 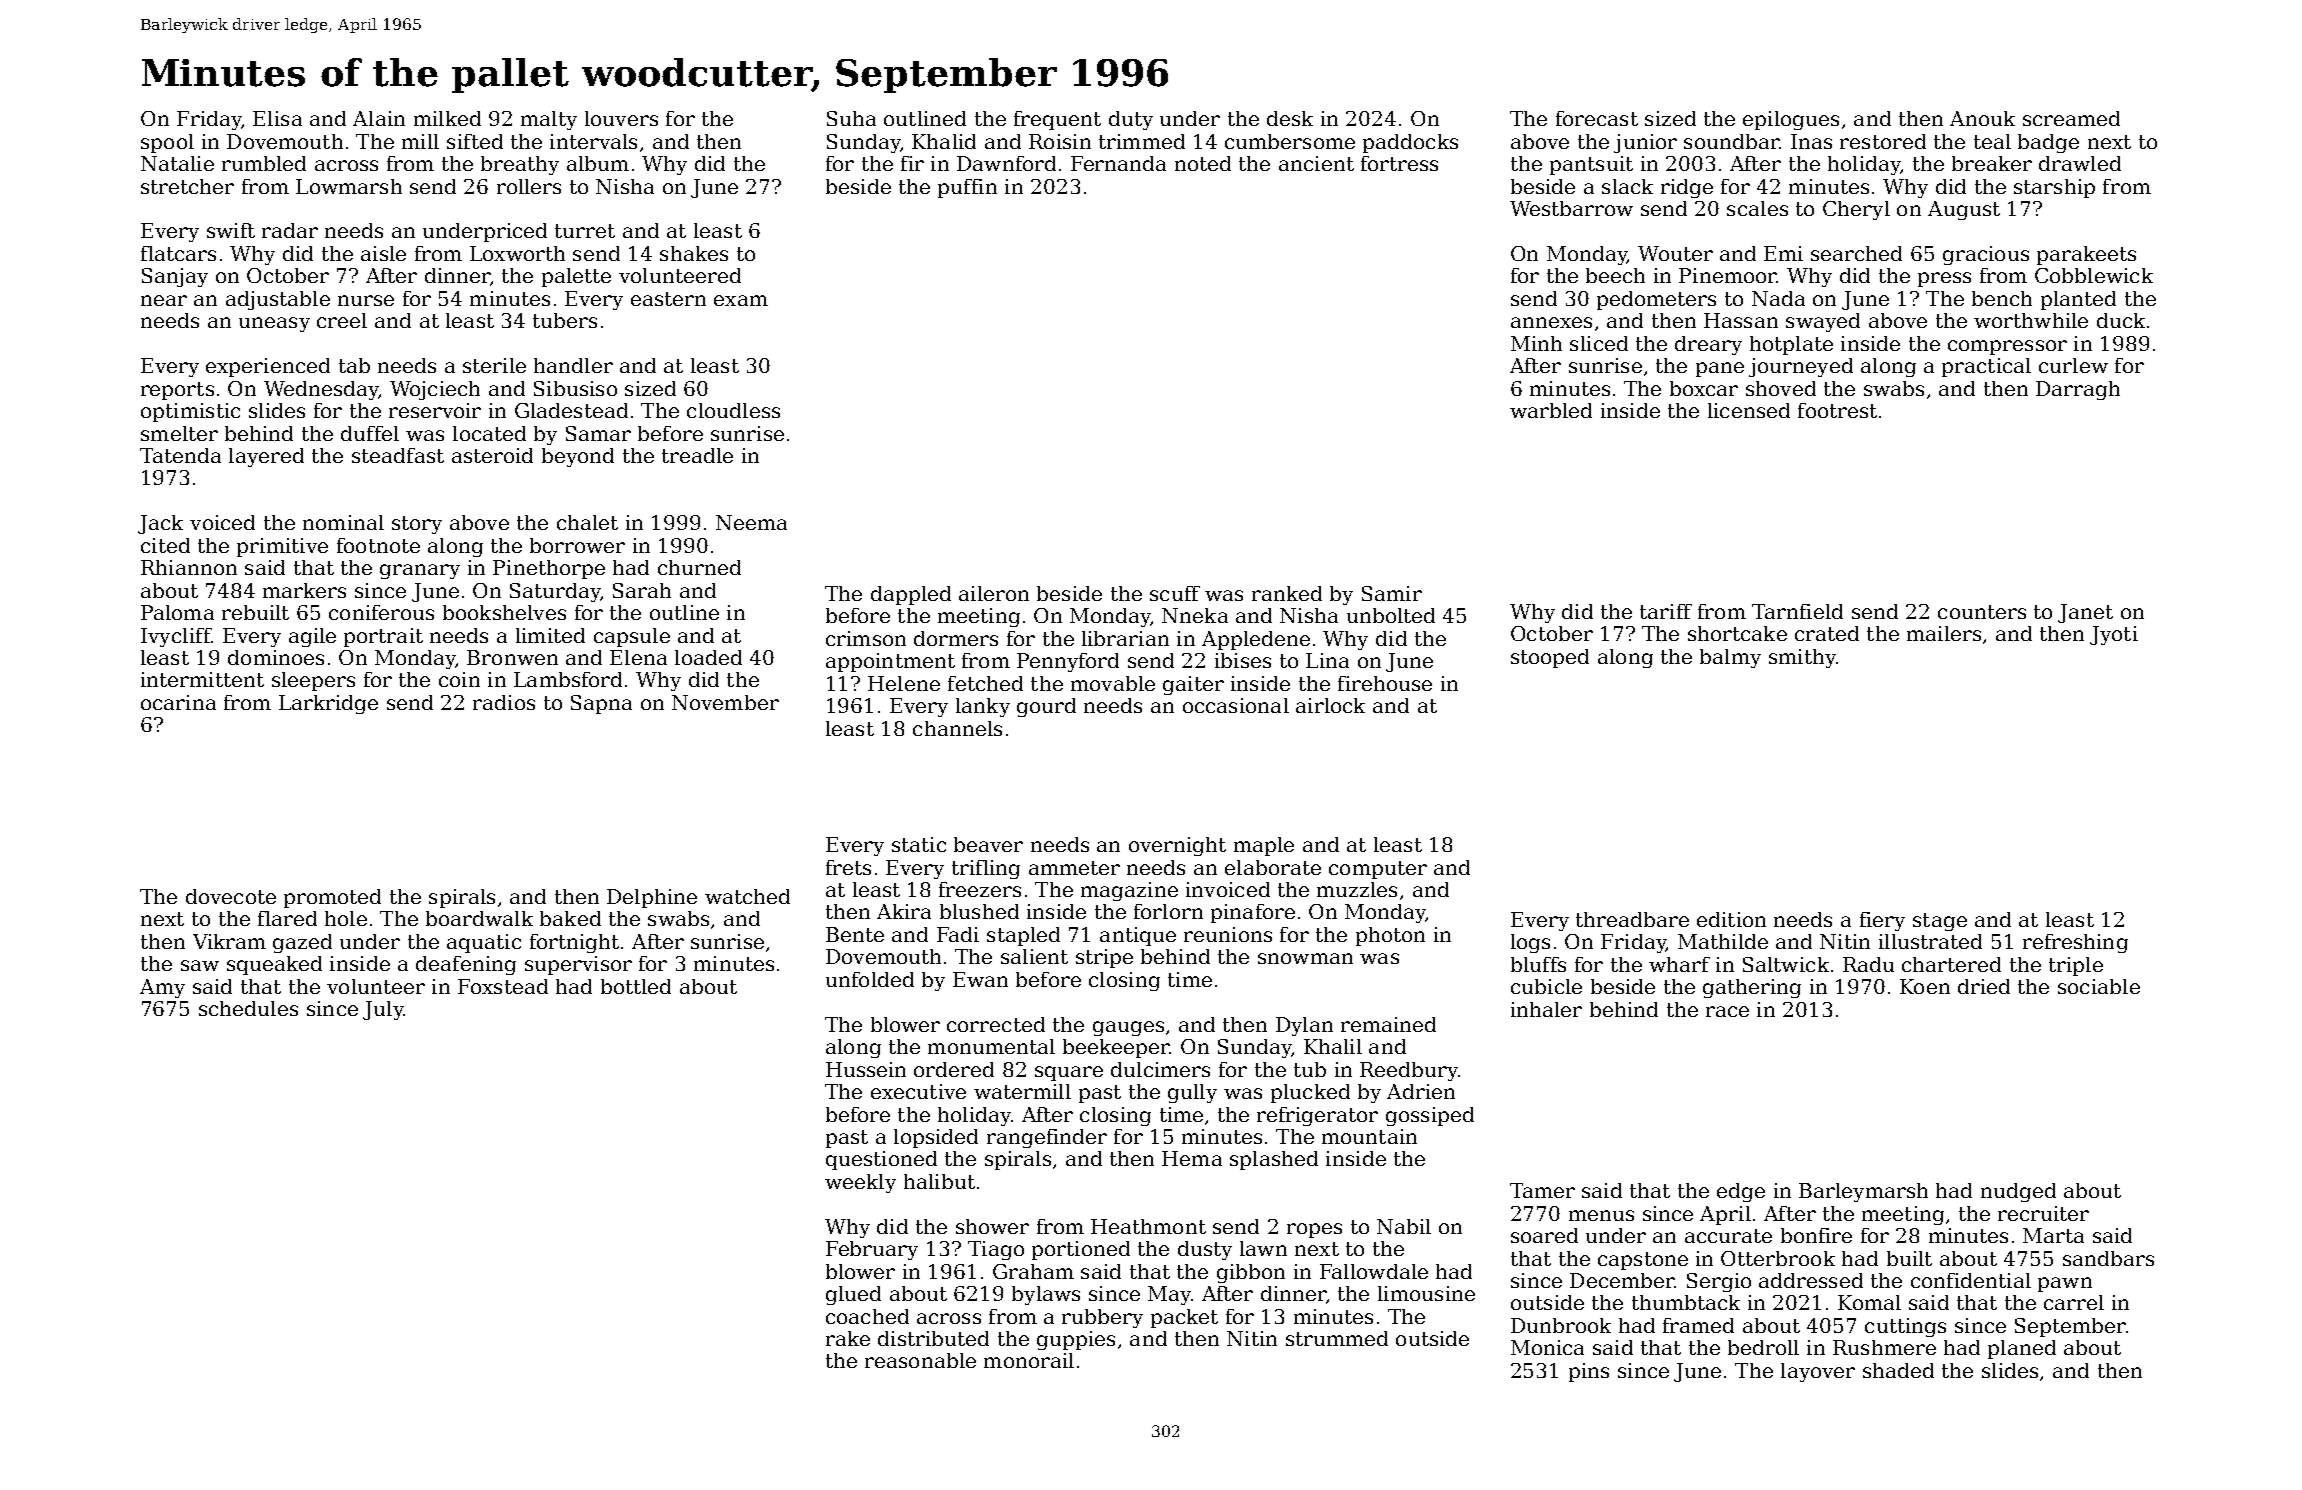 What do you see at coordinates (985, 683) in the image?
I see `fetched` at bounding box center [985, 683].
